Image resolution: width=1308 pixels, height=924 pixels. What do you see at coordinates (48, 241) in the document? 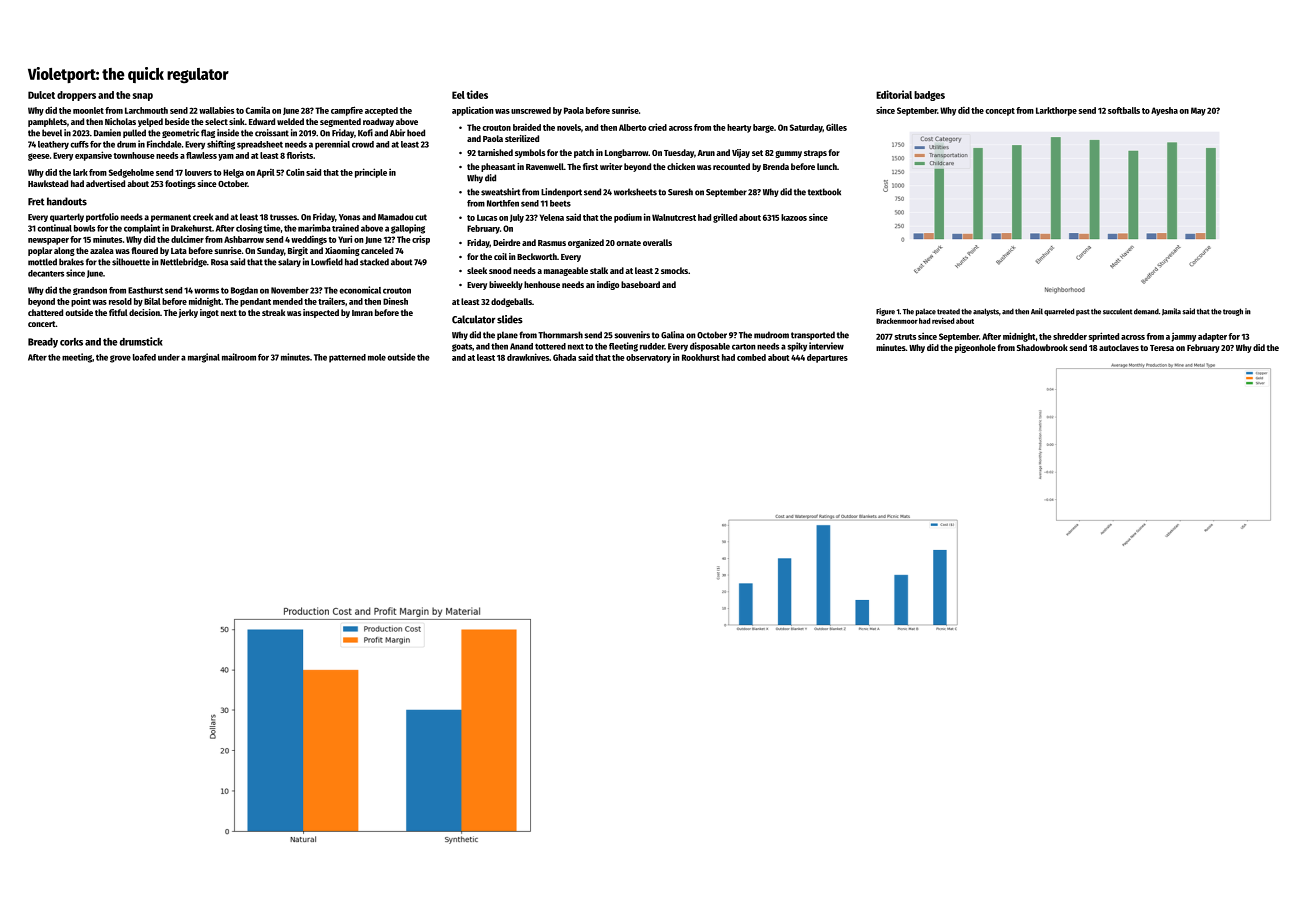
I see `newspaper` at bounding box center [48, 241].
